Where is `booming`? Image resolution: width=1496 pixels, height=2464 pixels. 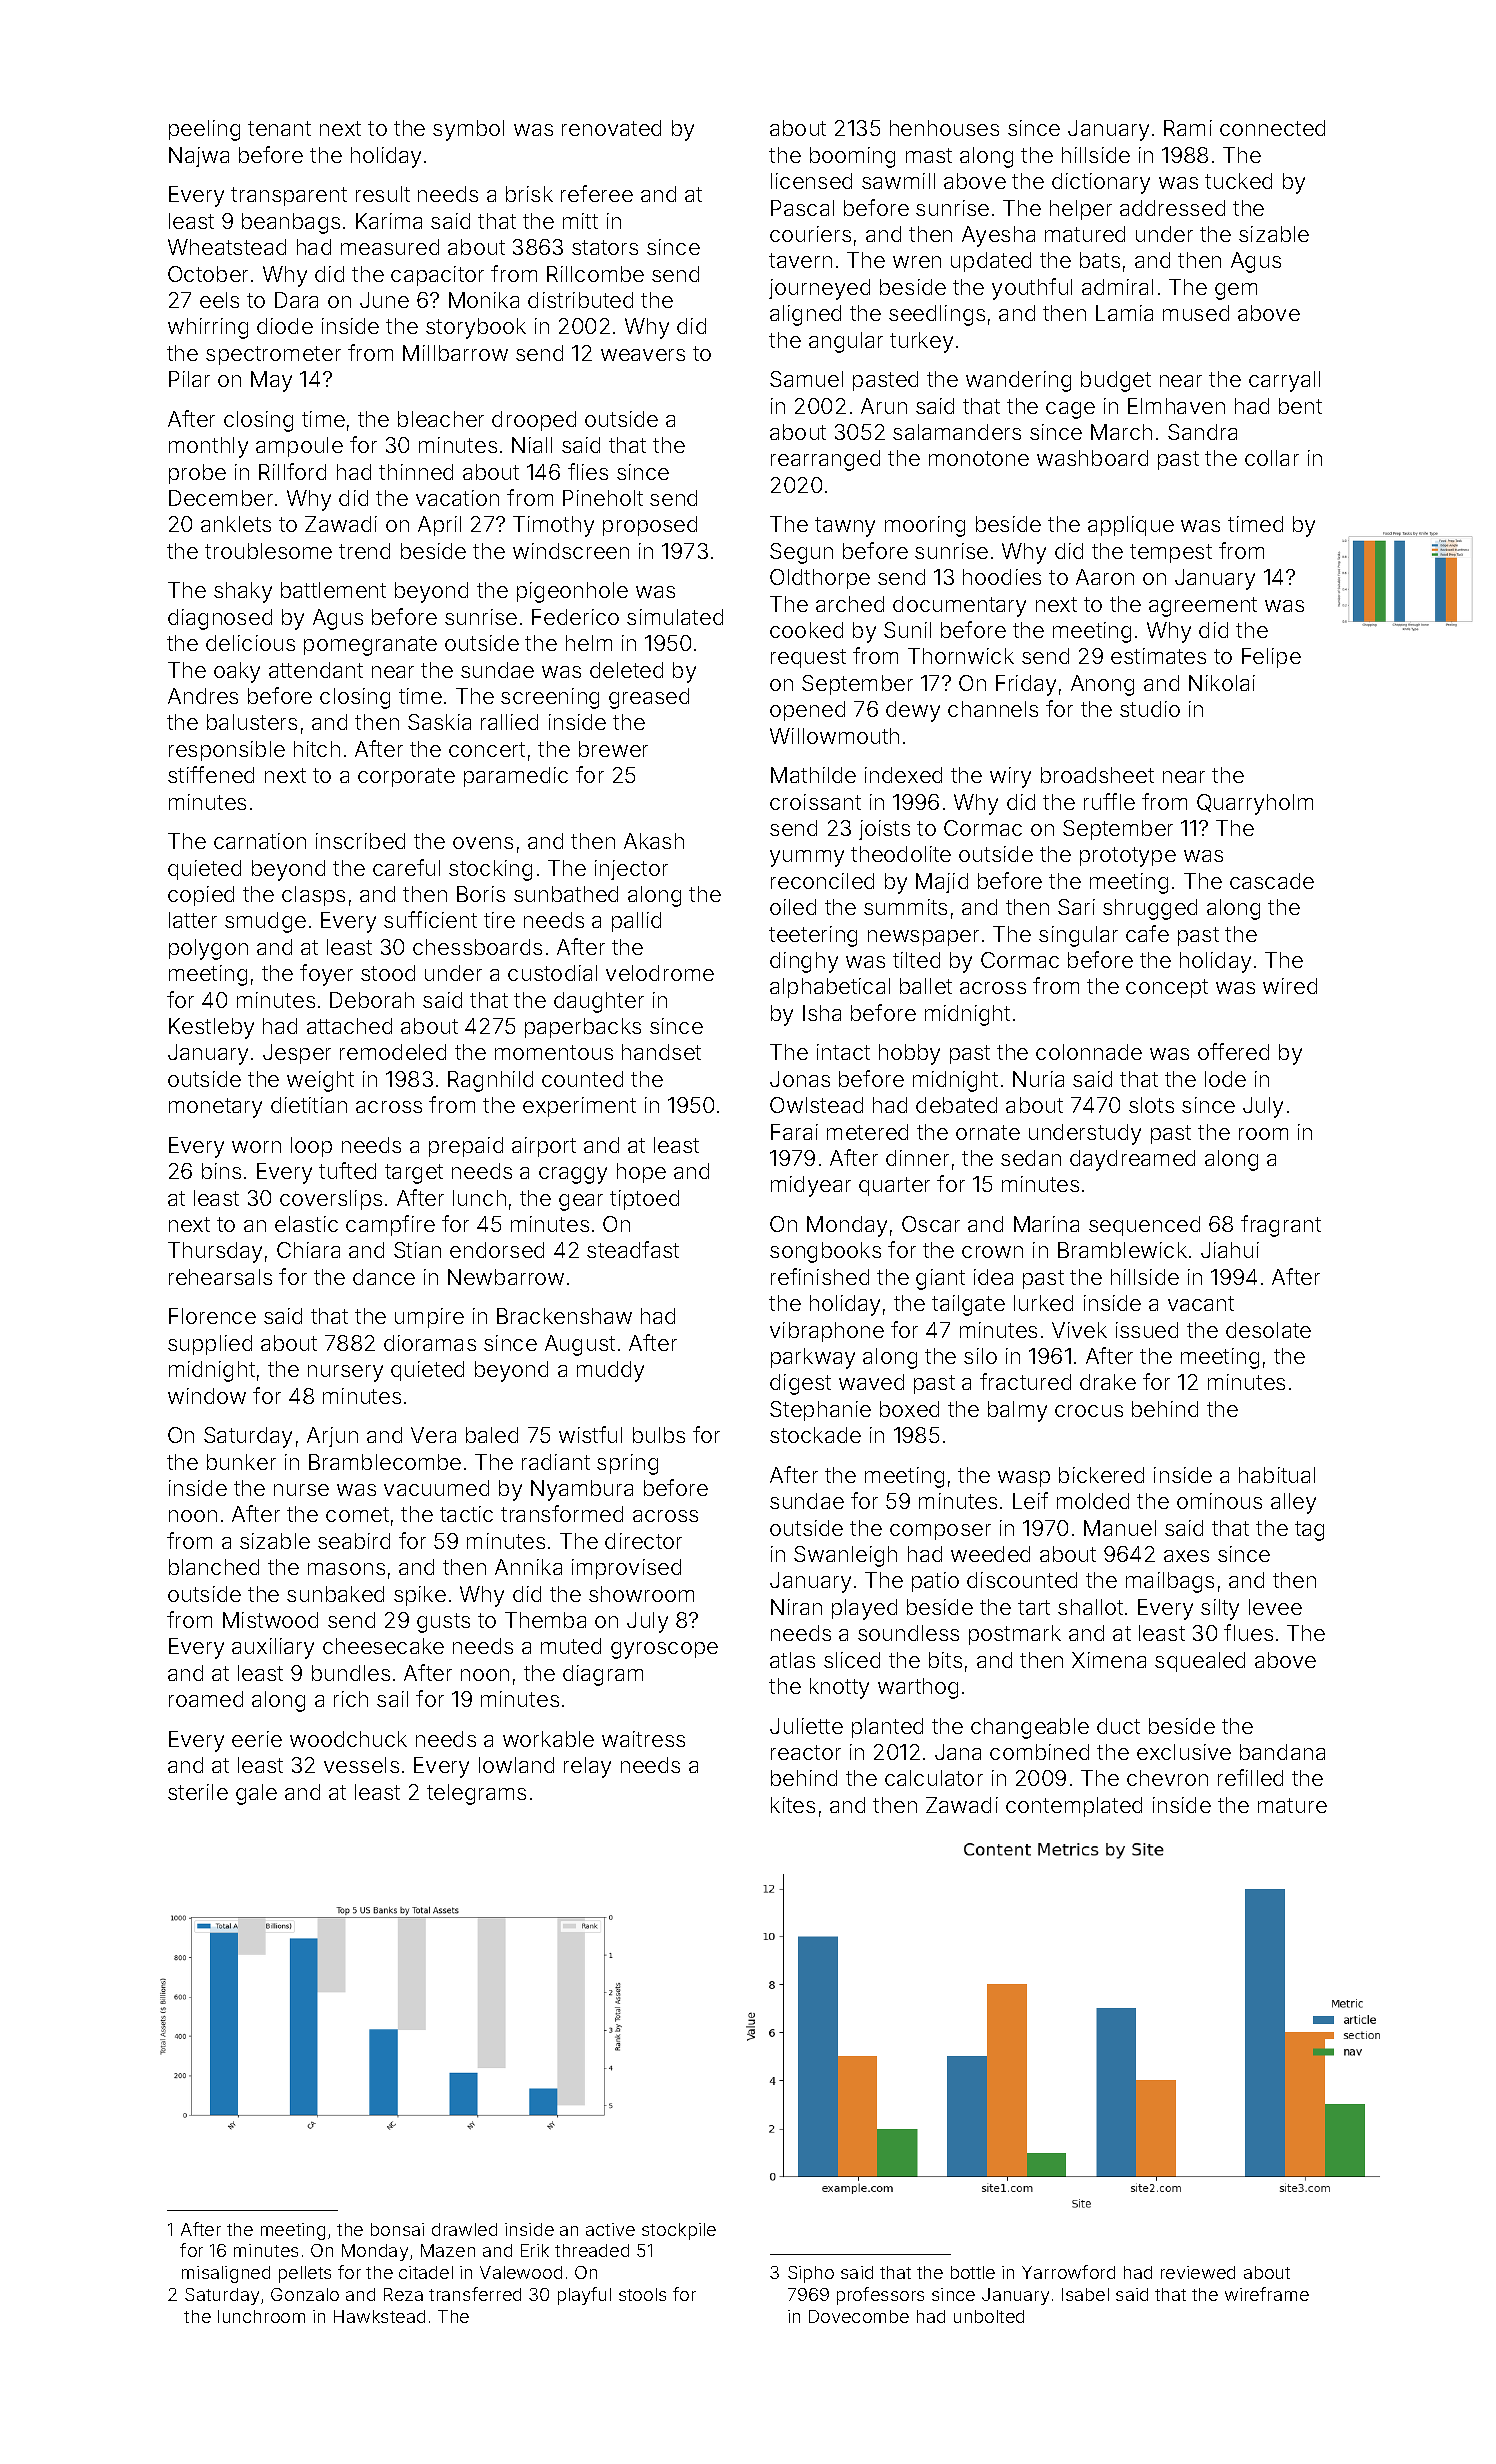
booming is located at coordinates (852, 157).
